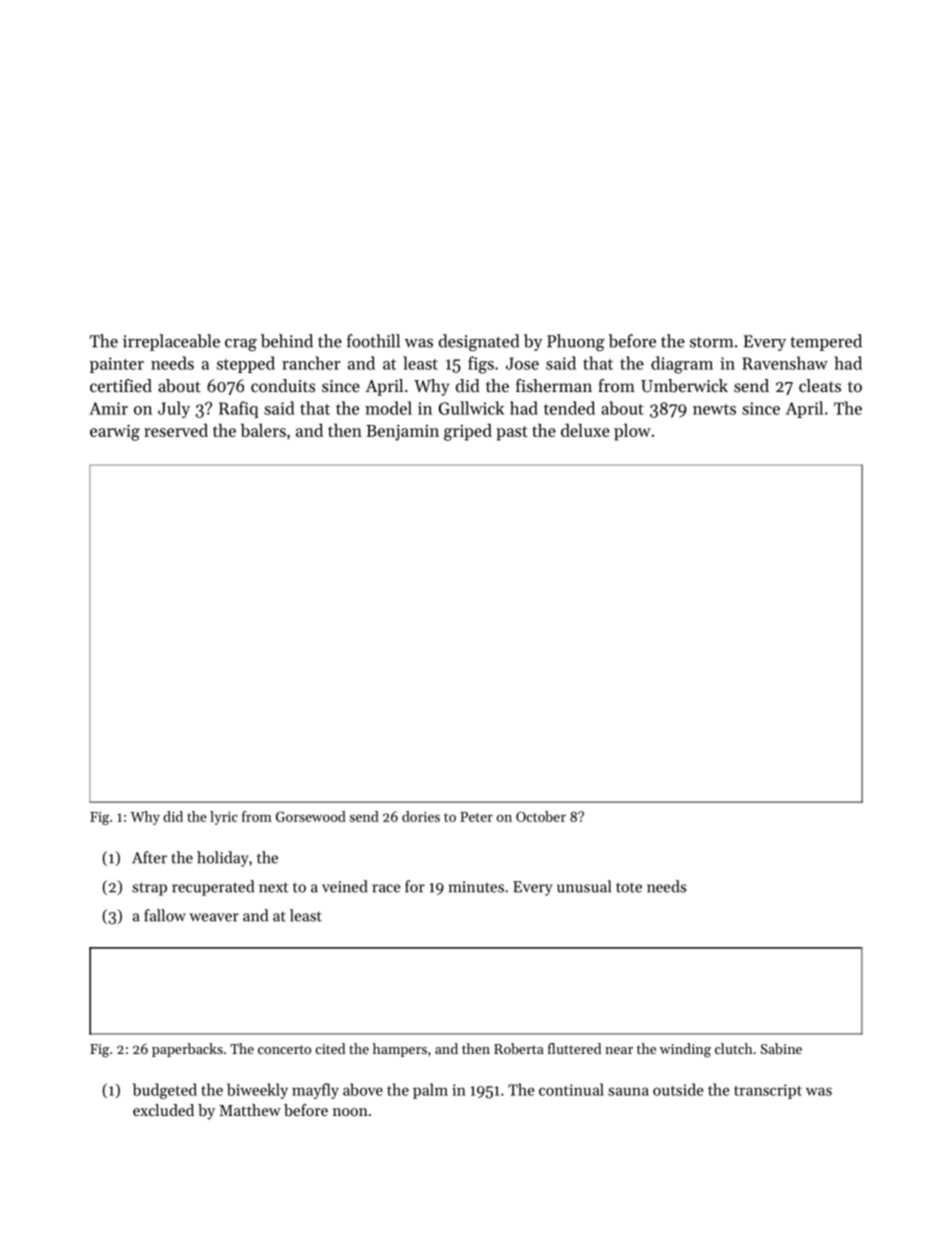 The image size is (952, 1233). What do you see at coordinates (117, 365) in the document?
I see `painter` at bounding box center [117, 365].
